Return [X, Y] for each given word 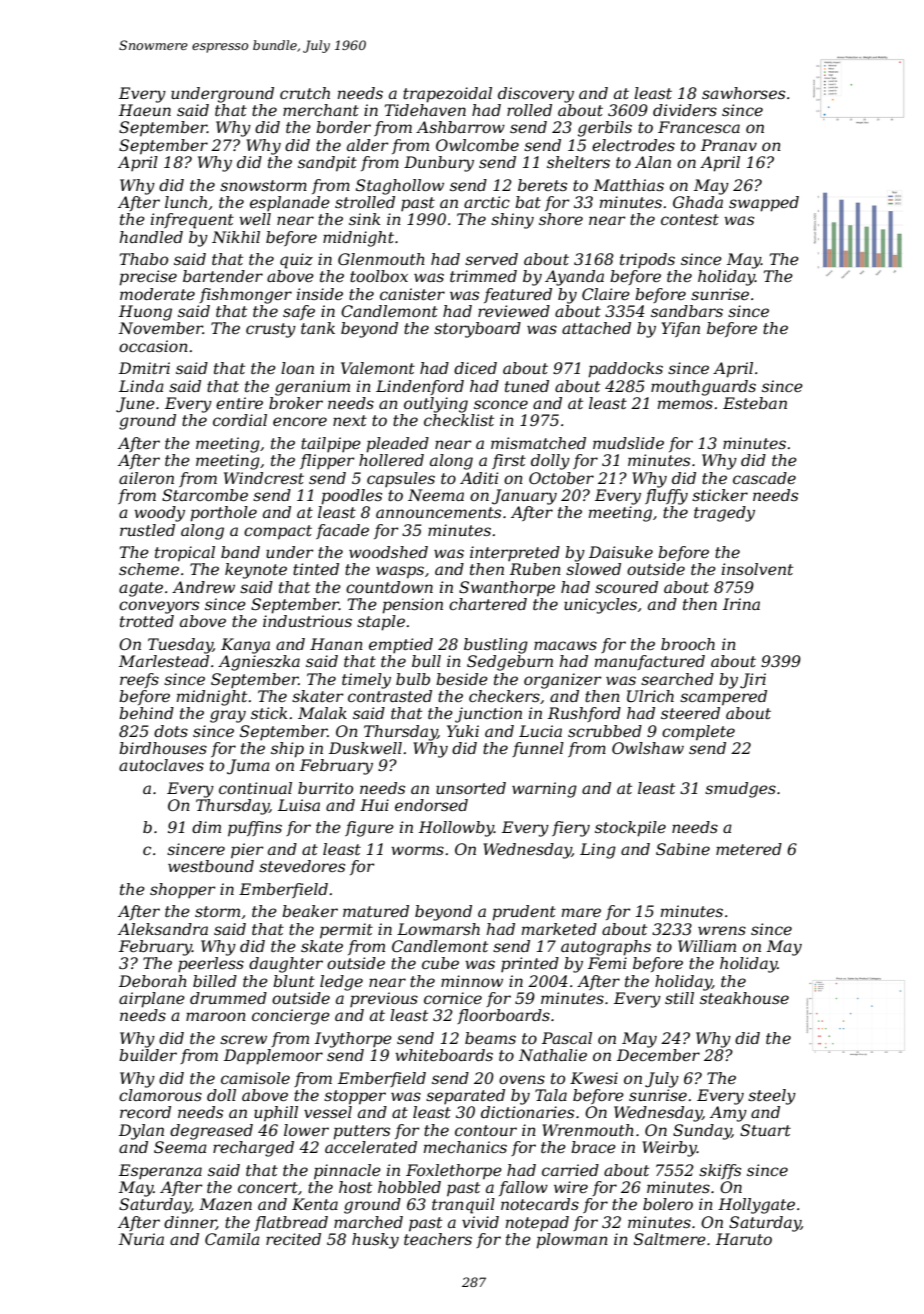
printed [530, 964]
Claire [606, 294]
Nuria [141, 1239]
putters [361, 1132]
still [679, 998]
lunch [186, 202]
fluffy [666, 497]
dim [206, 827]
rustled [147, 530]
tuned [527, 386]
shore [561, 219]
